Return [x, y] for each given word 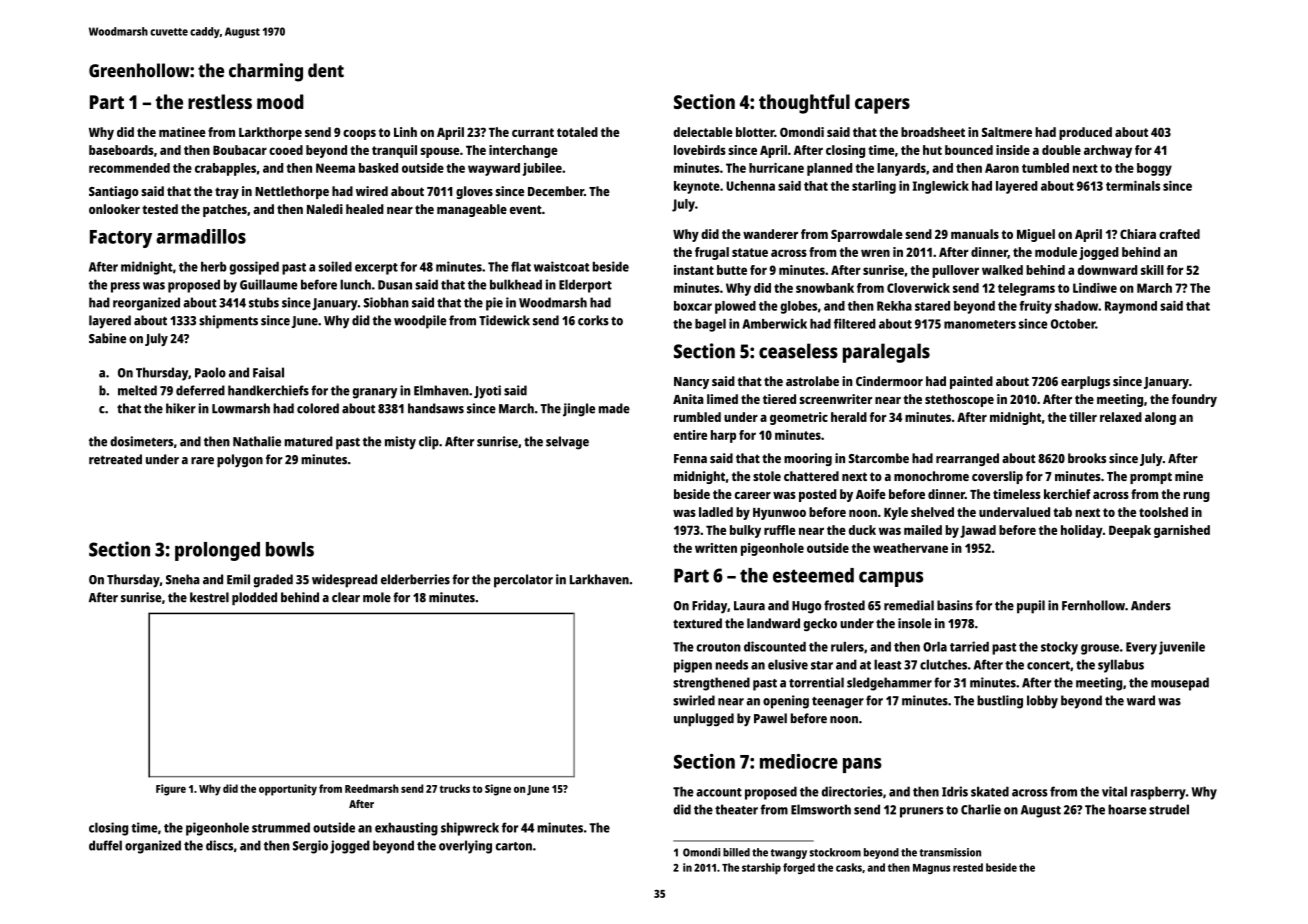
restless [220, 101]
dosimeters [141, 441]
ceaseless [798, 351]
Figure [171, 790]
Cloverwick [918, 288]
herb [214, 267]
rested [968, 867]
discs [219, 845]
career [753, 495]
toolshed [1163, 512]
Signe [498, 790]
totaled [577, 132]
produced [1085, 133]
